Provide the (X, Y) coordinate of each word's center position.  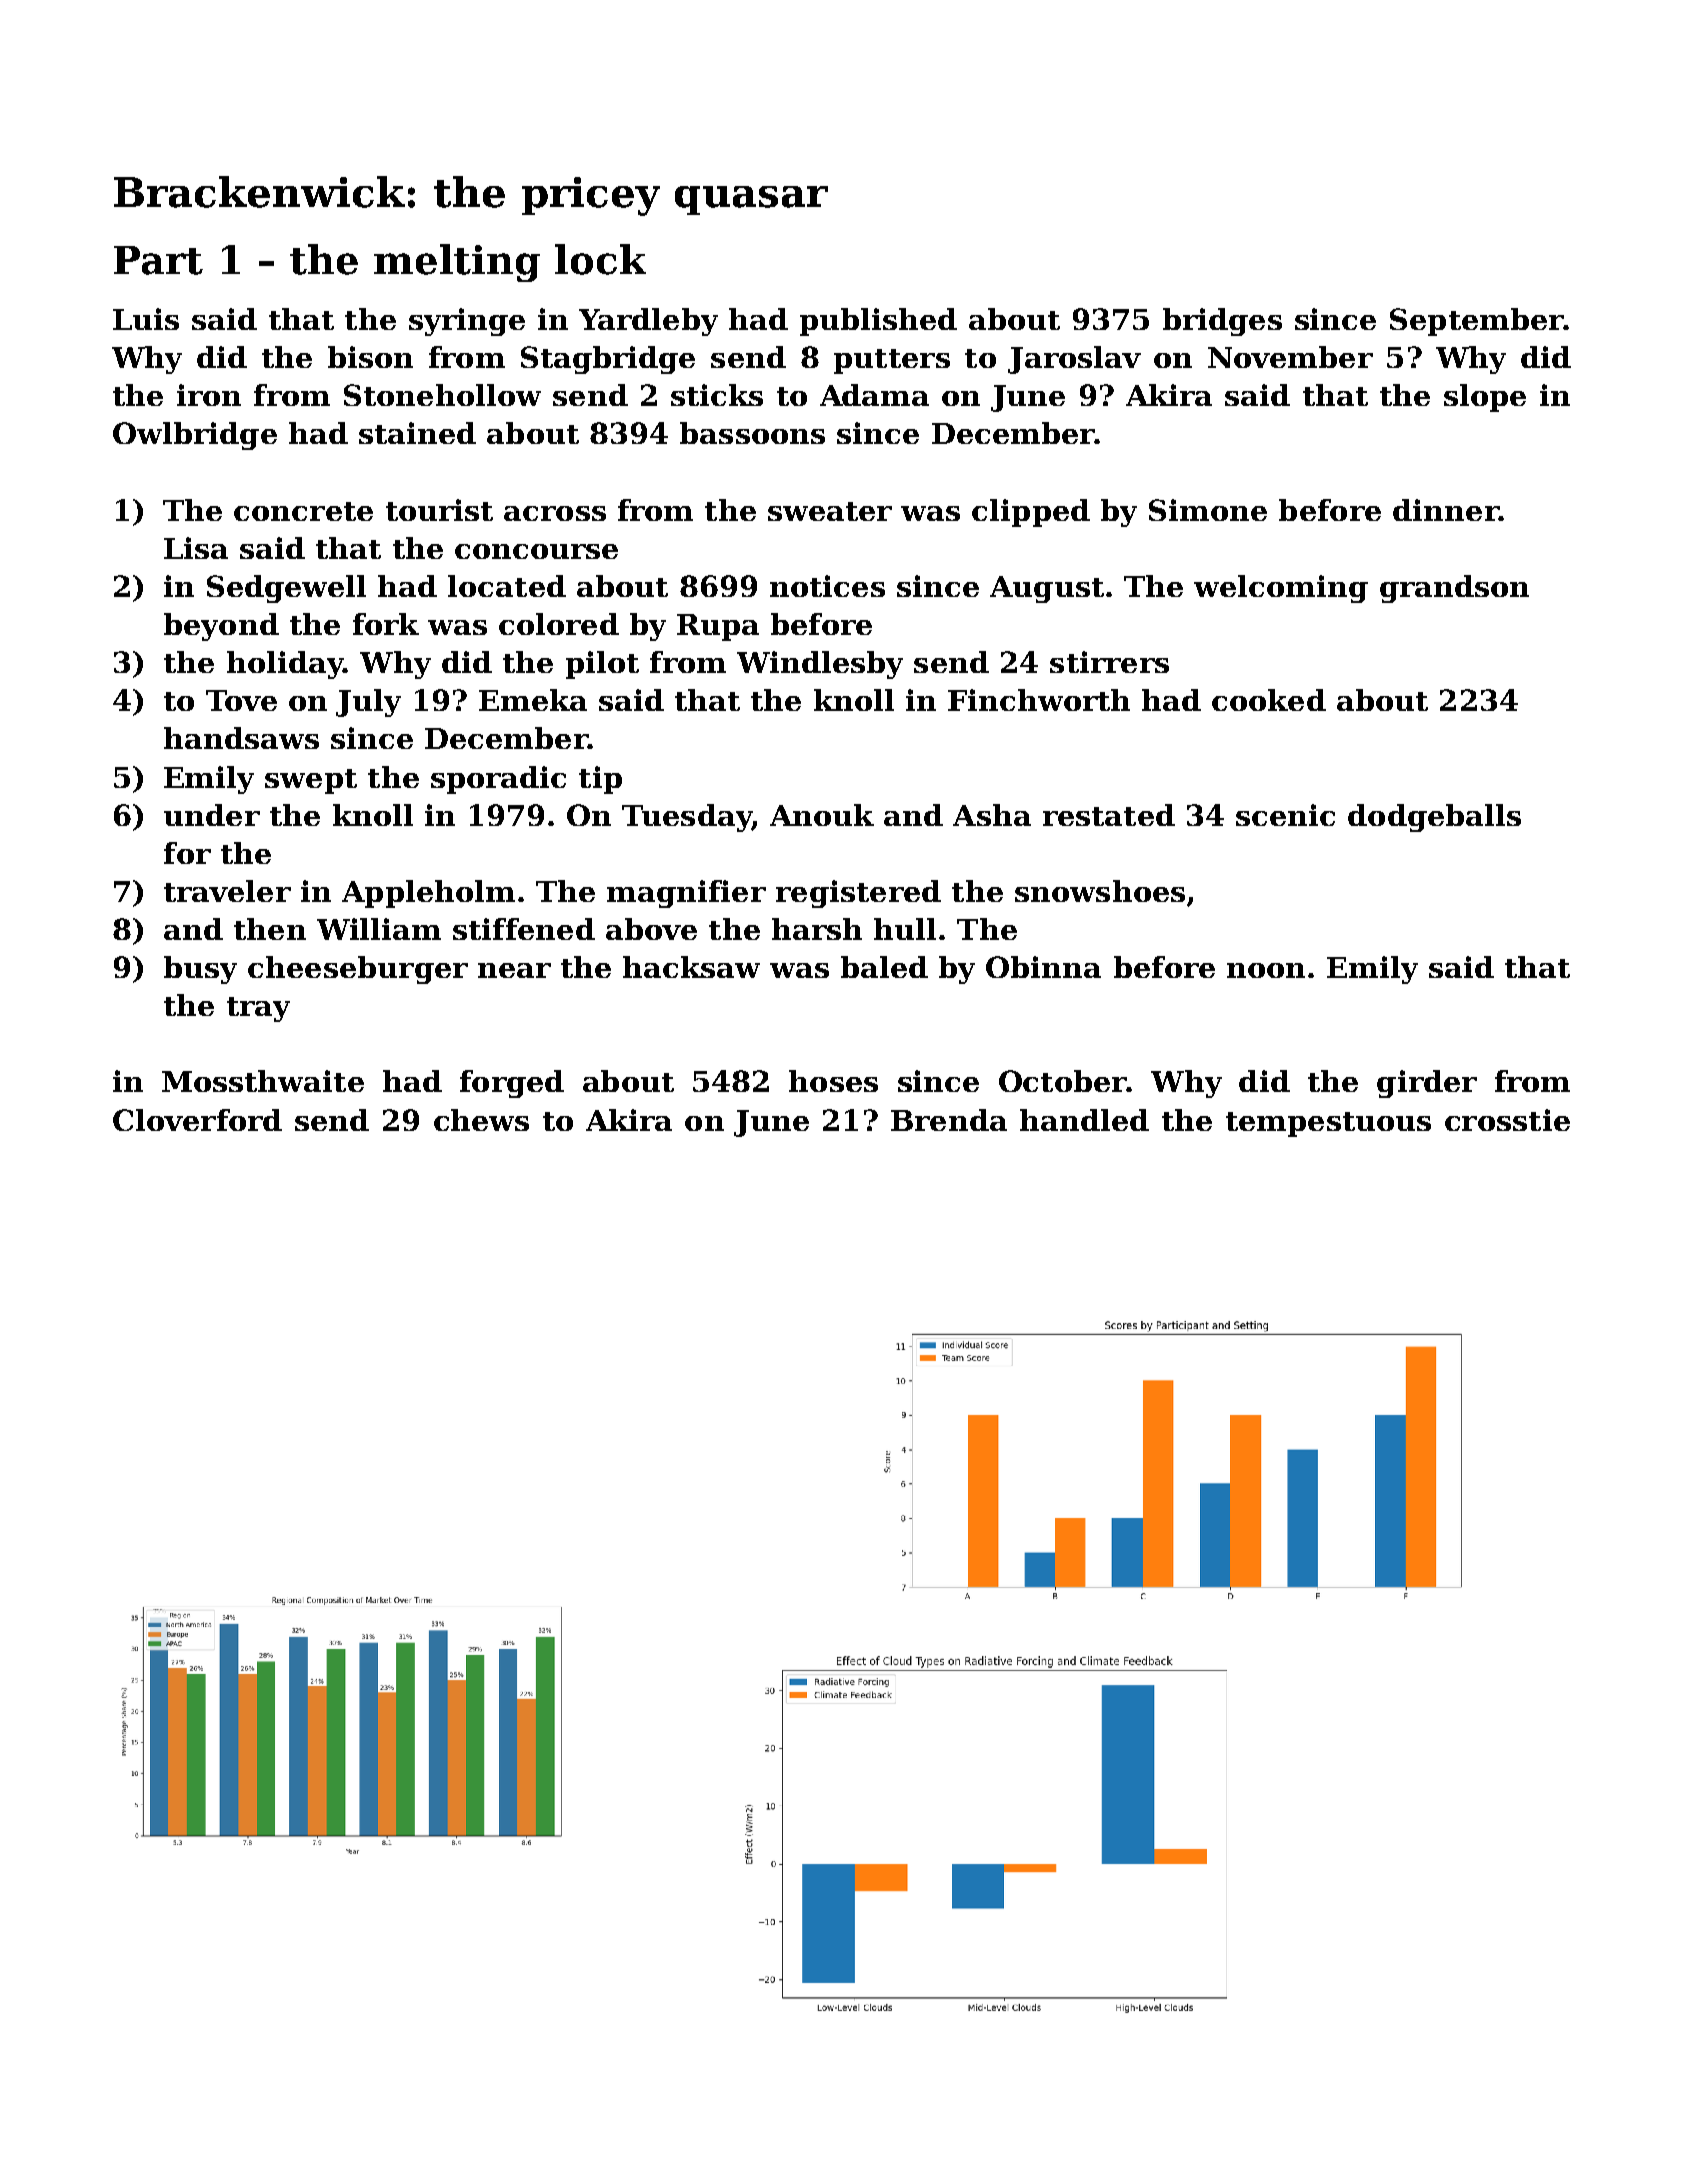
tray (258, 1009)
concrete (303, 511)
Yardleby (648, 322)
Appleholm (428, 894)
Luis (146, 319)
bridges (1222, 322)
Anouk (822, 815)
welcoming (1281, 589)
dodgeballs (1434, 818)
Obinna (1043, 967)
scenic (1285, 815)
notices (827, 586)
